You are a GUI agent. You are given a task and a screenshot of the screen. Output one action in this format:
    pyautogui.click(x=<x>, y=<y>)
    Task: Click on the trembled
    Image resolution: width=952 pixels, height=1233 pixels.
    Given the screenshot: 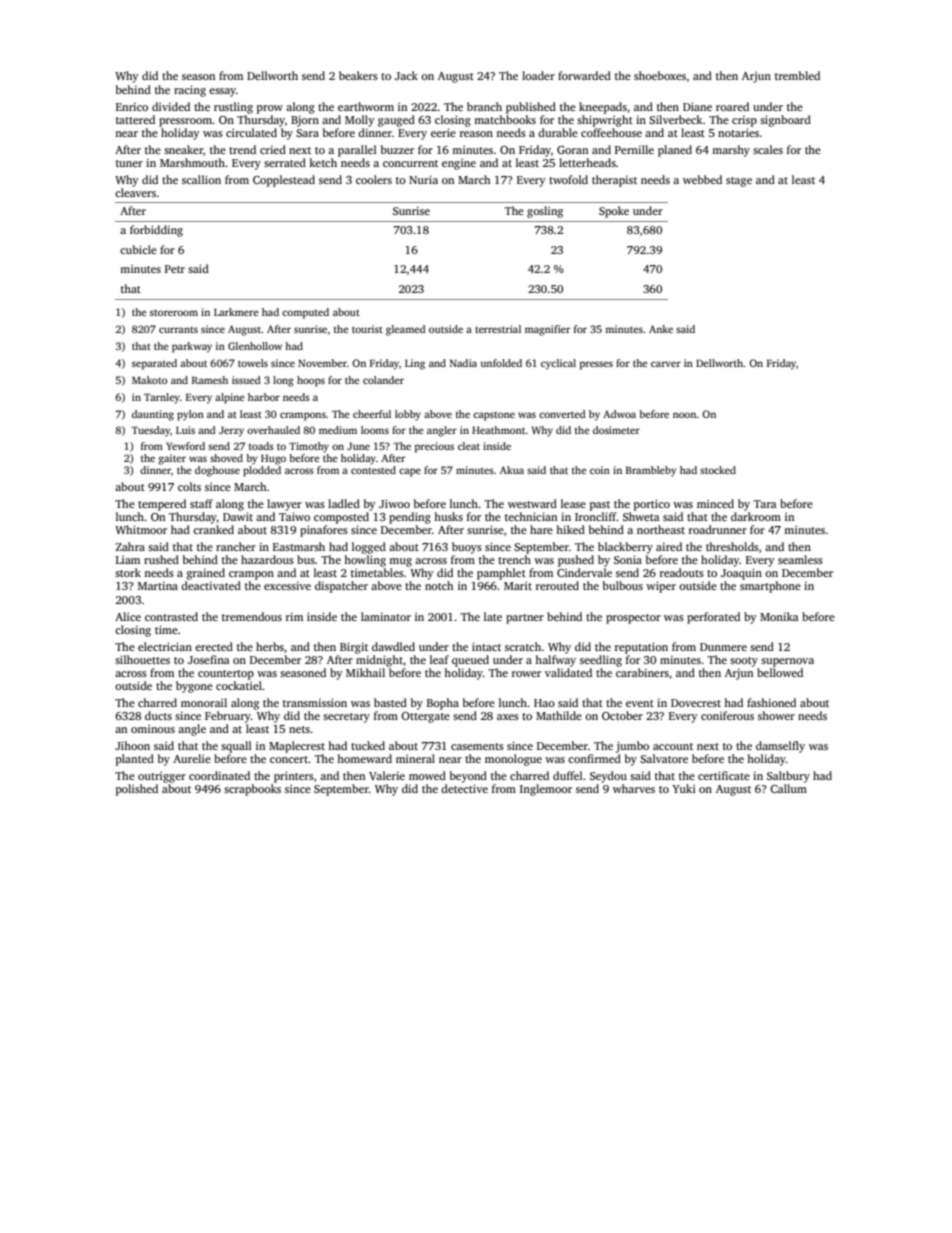 What is the action you would take?
    pyautogui.click(x=797, y=75)
